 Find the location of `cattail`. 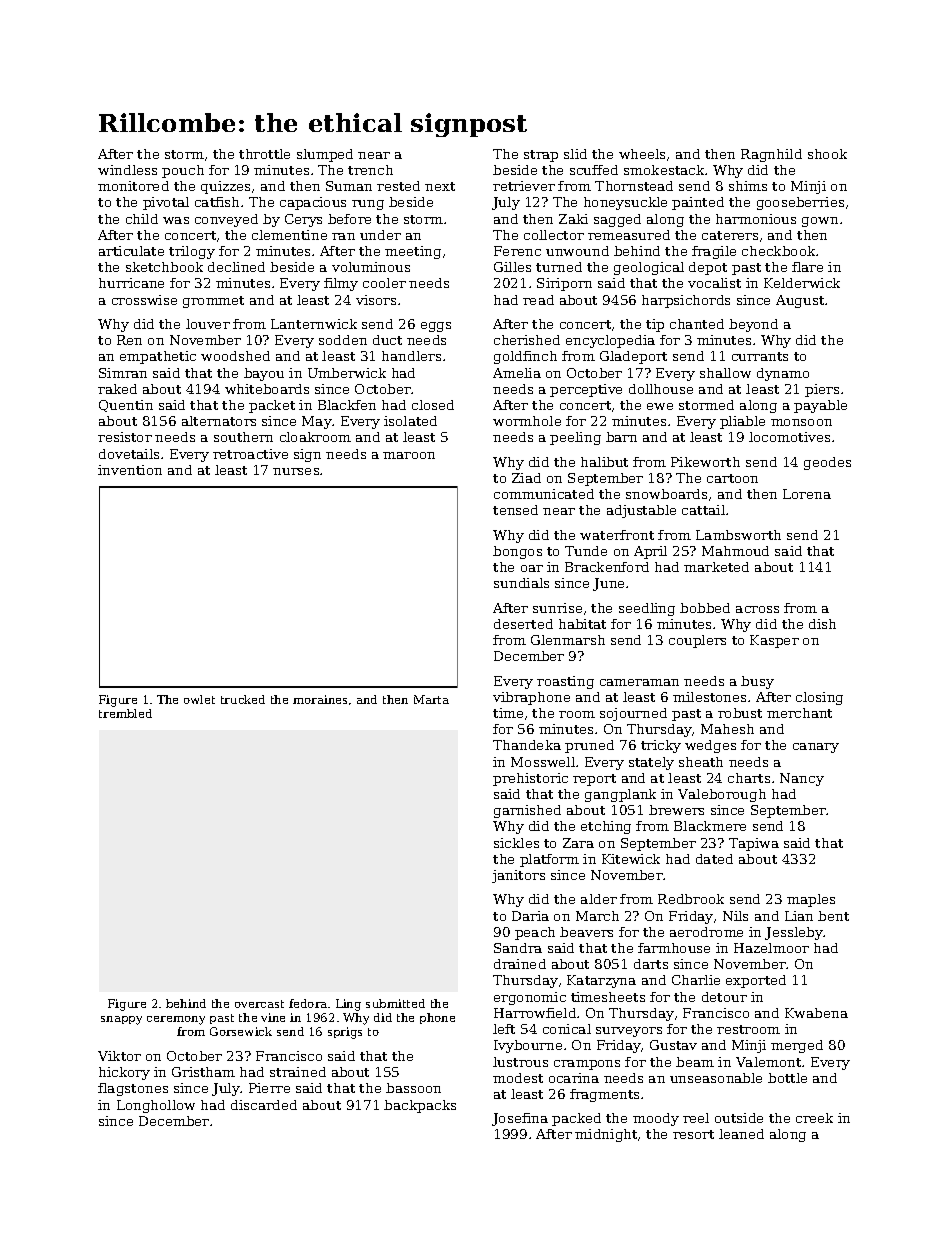

cattail is located at coordinates (703, 510).
